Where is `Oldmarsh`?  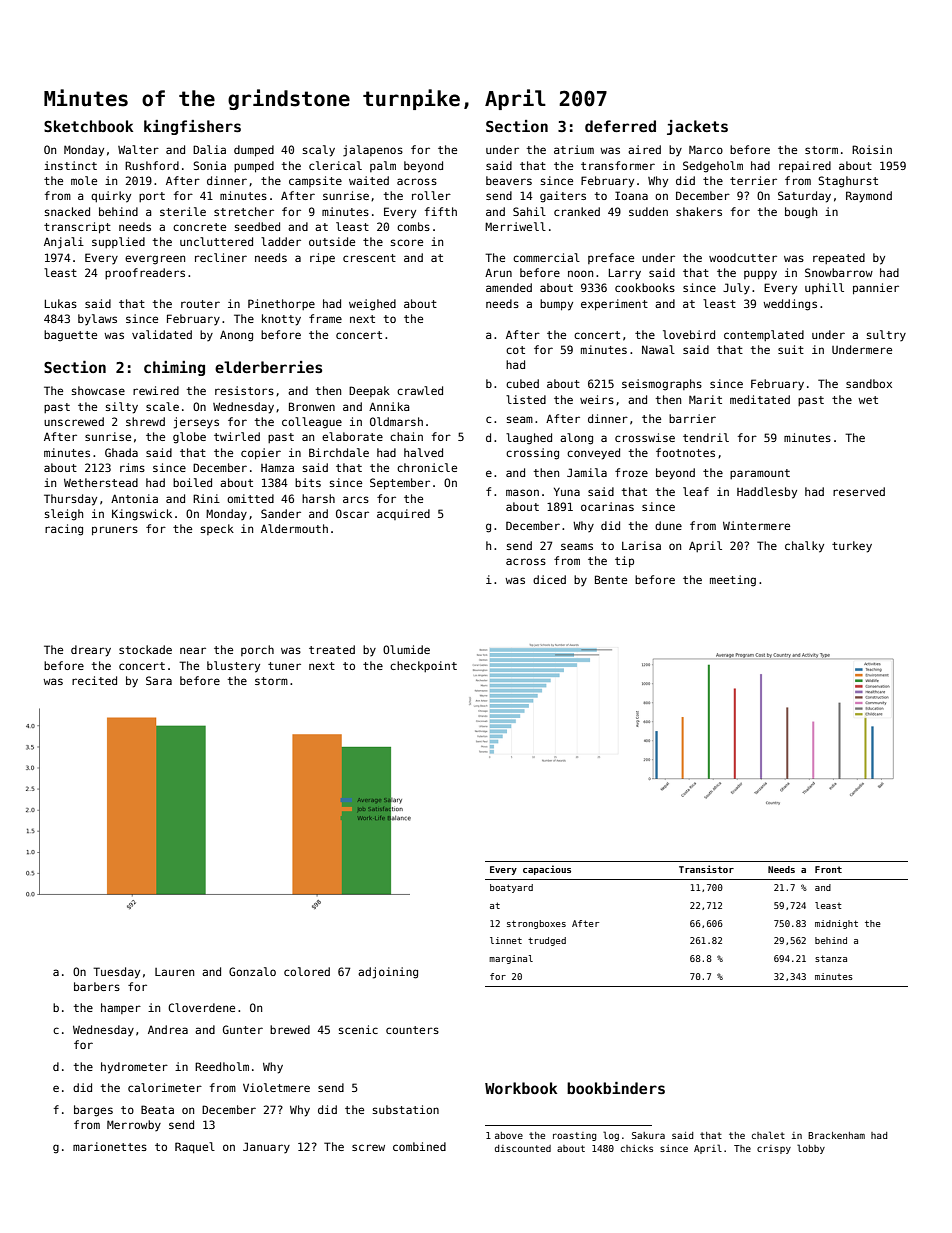 Oldmarsh is located at coordinates (396, 421).
